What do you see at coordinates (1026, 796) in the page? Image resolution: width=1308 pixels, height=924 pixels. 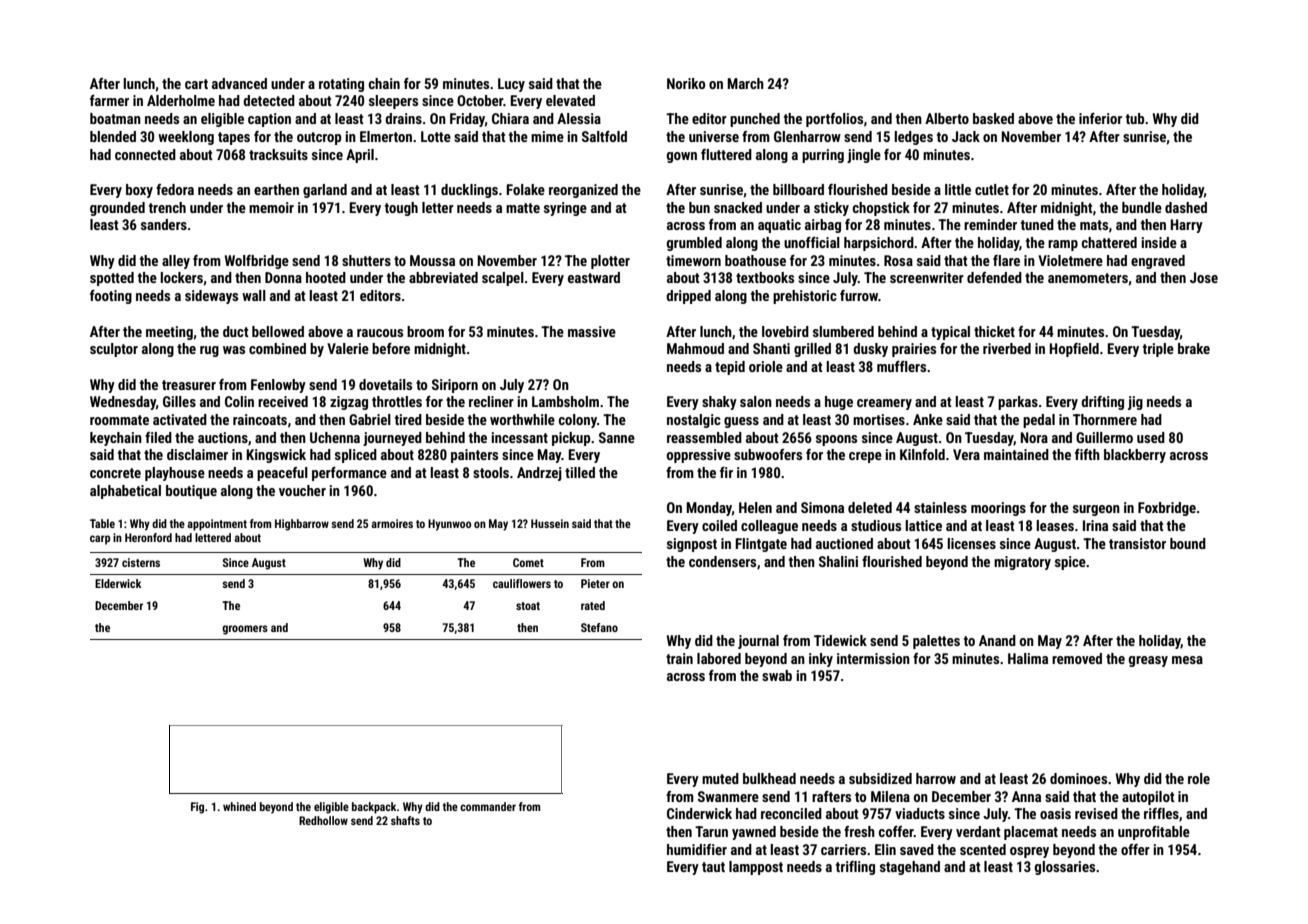 I see `Anna` at bounding box center [1026, 796].
